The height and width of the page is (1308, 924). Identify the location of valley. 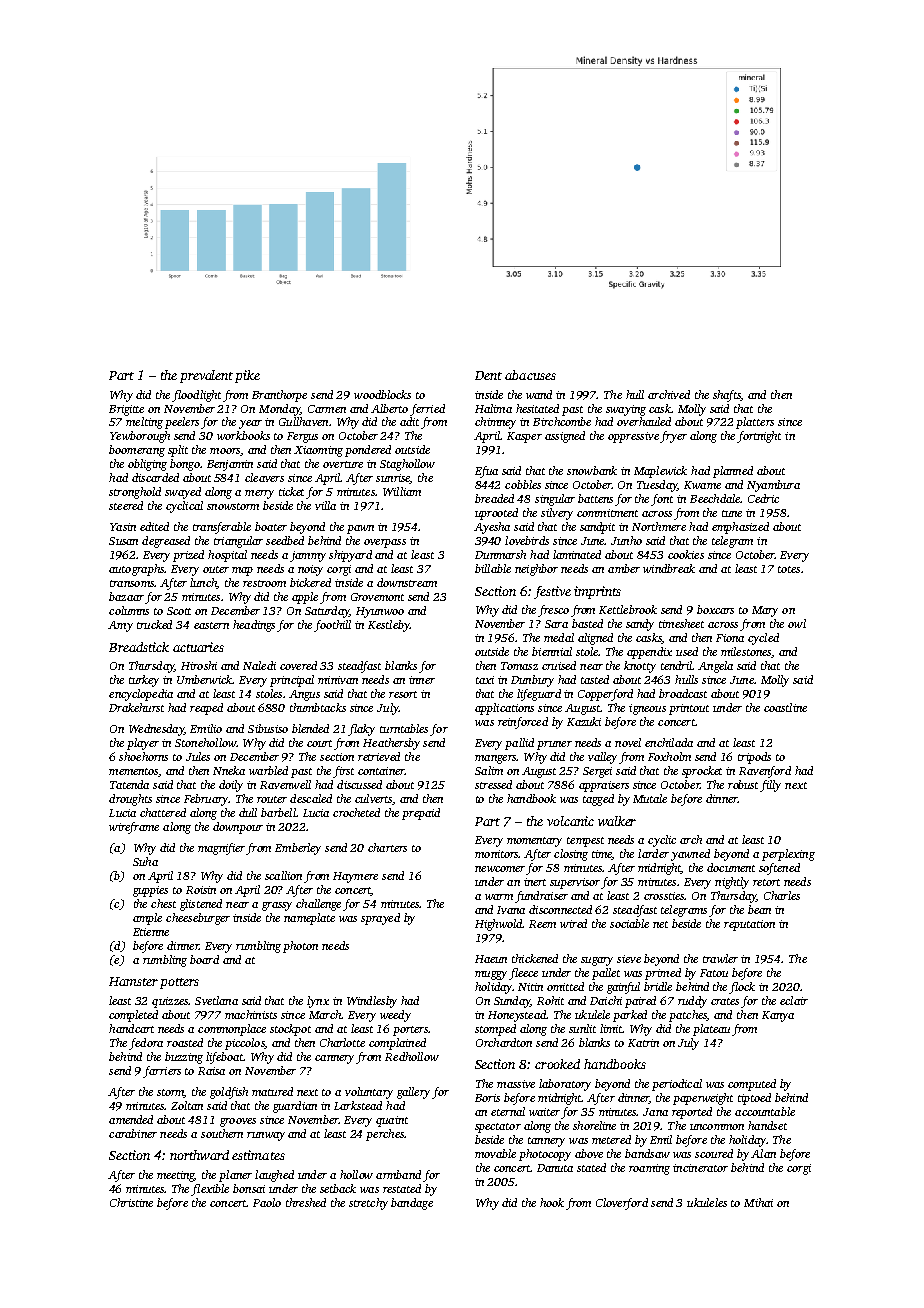
(602, 758).
